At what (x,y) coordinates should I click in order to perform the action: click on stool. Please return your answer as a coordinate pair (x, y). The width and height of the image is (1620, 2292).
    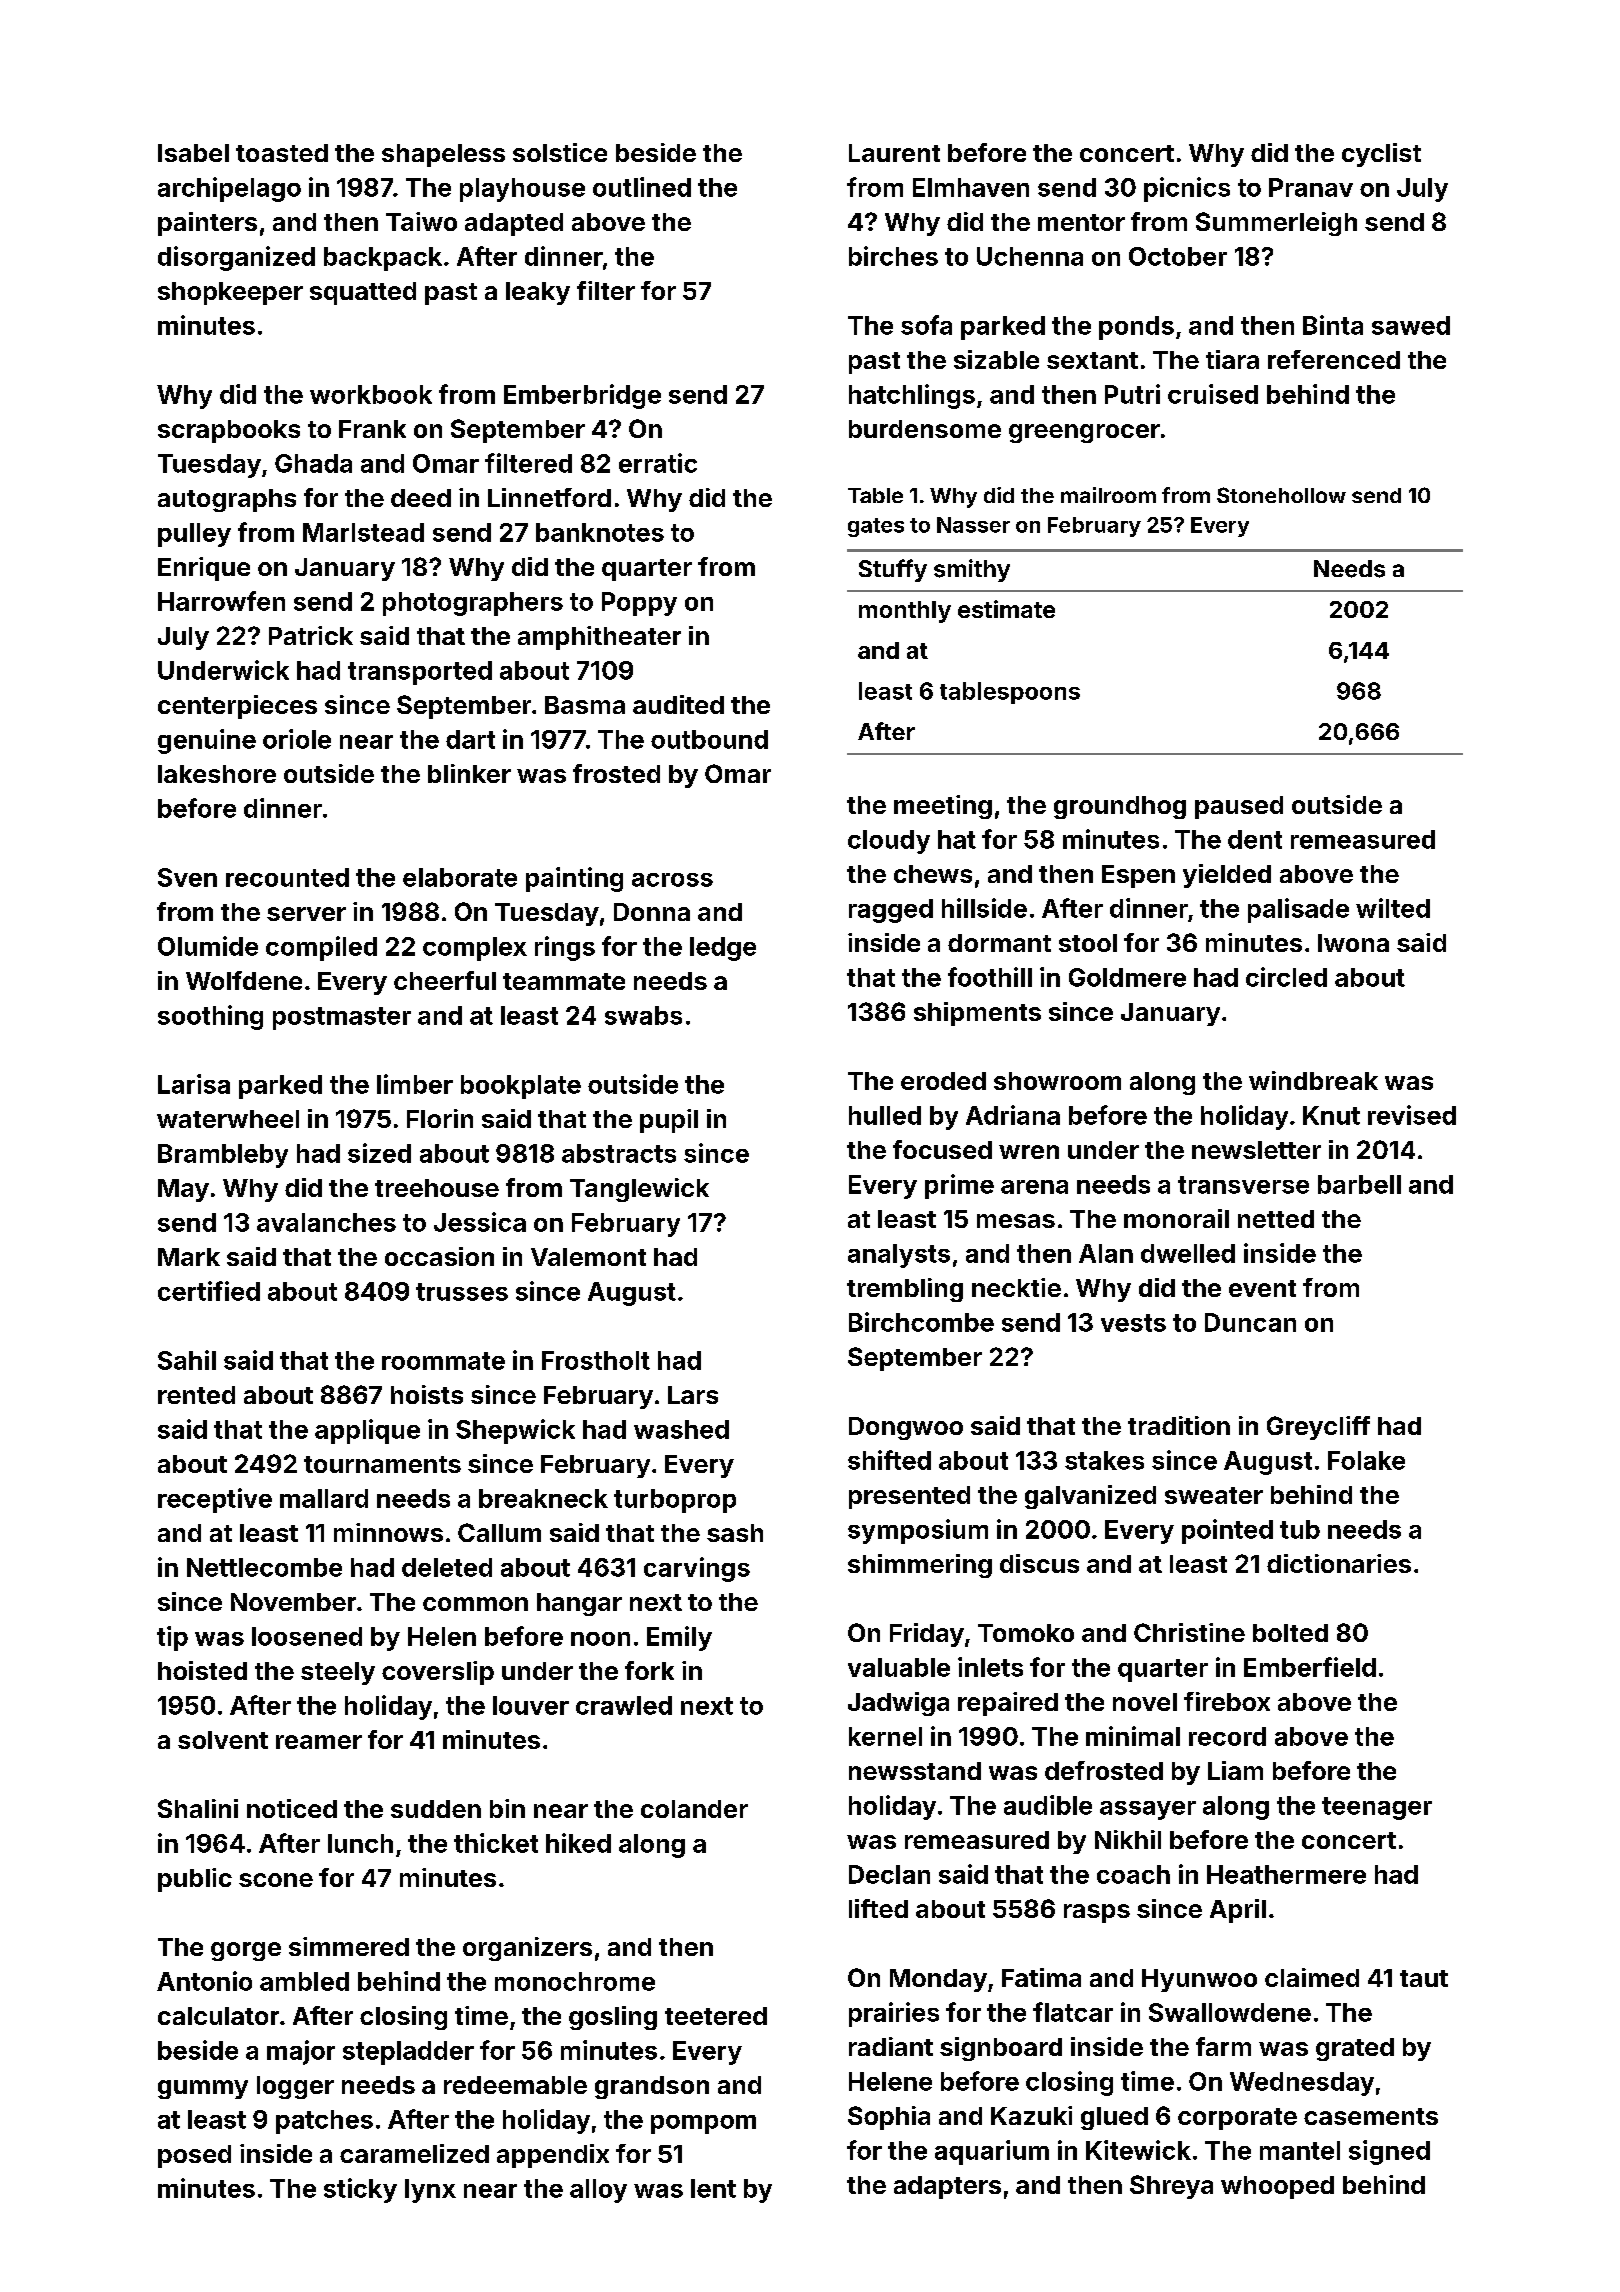
    Looking at the image, I should click on (1088, 943).
